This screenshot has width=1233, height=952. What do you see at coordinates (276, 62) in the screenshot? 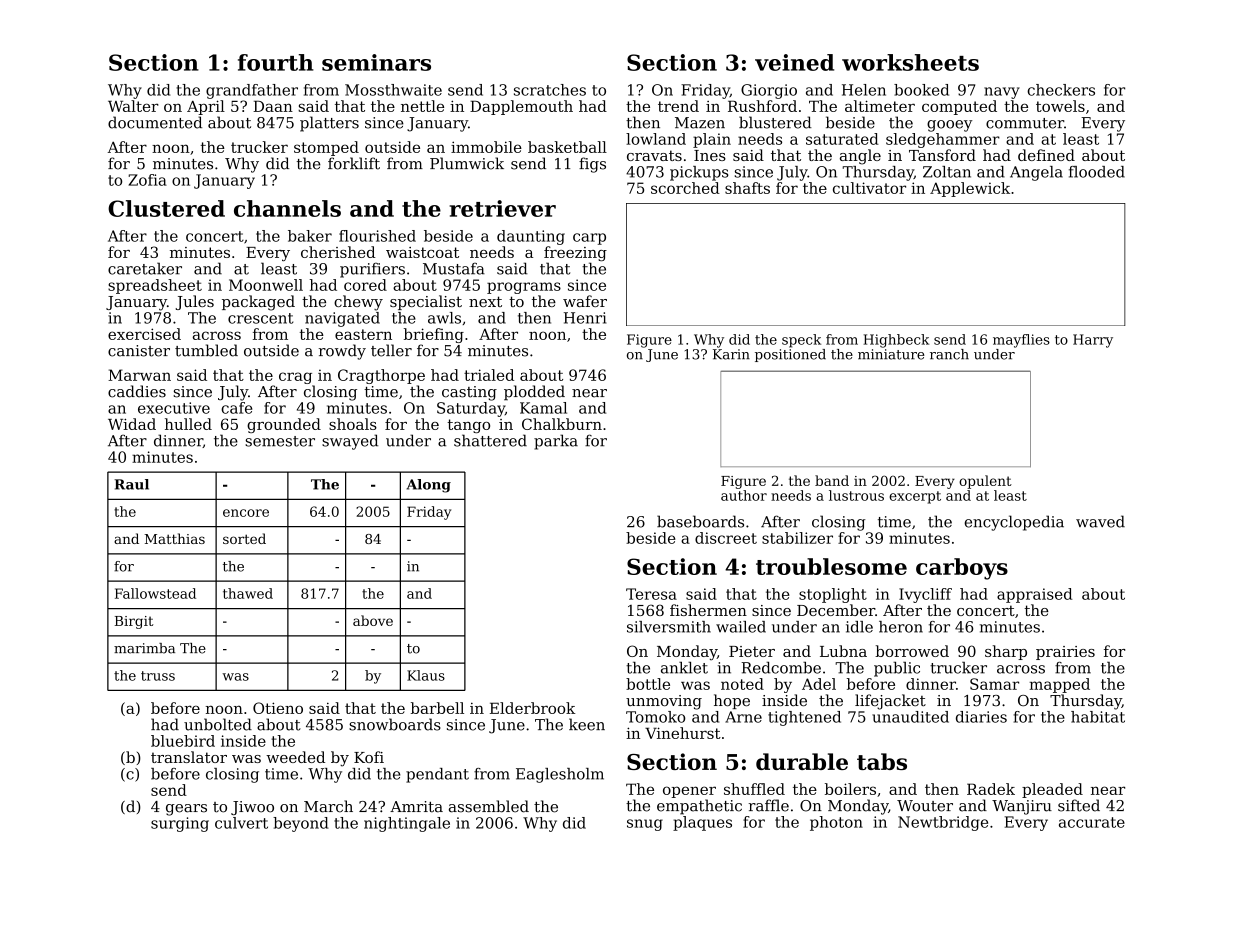
I see `fourth` at bounding box center [276, 62].
